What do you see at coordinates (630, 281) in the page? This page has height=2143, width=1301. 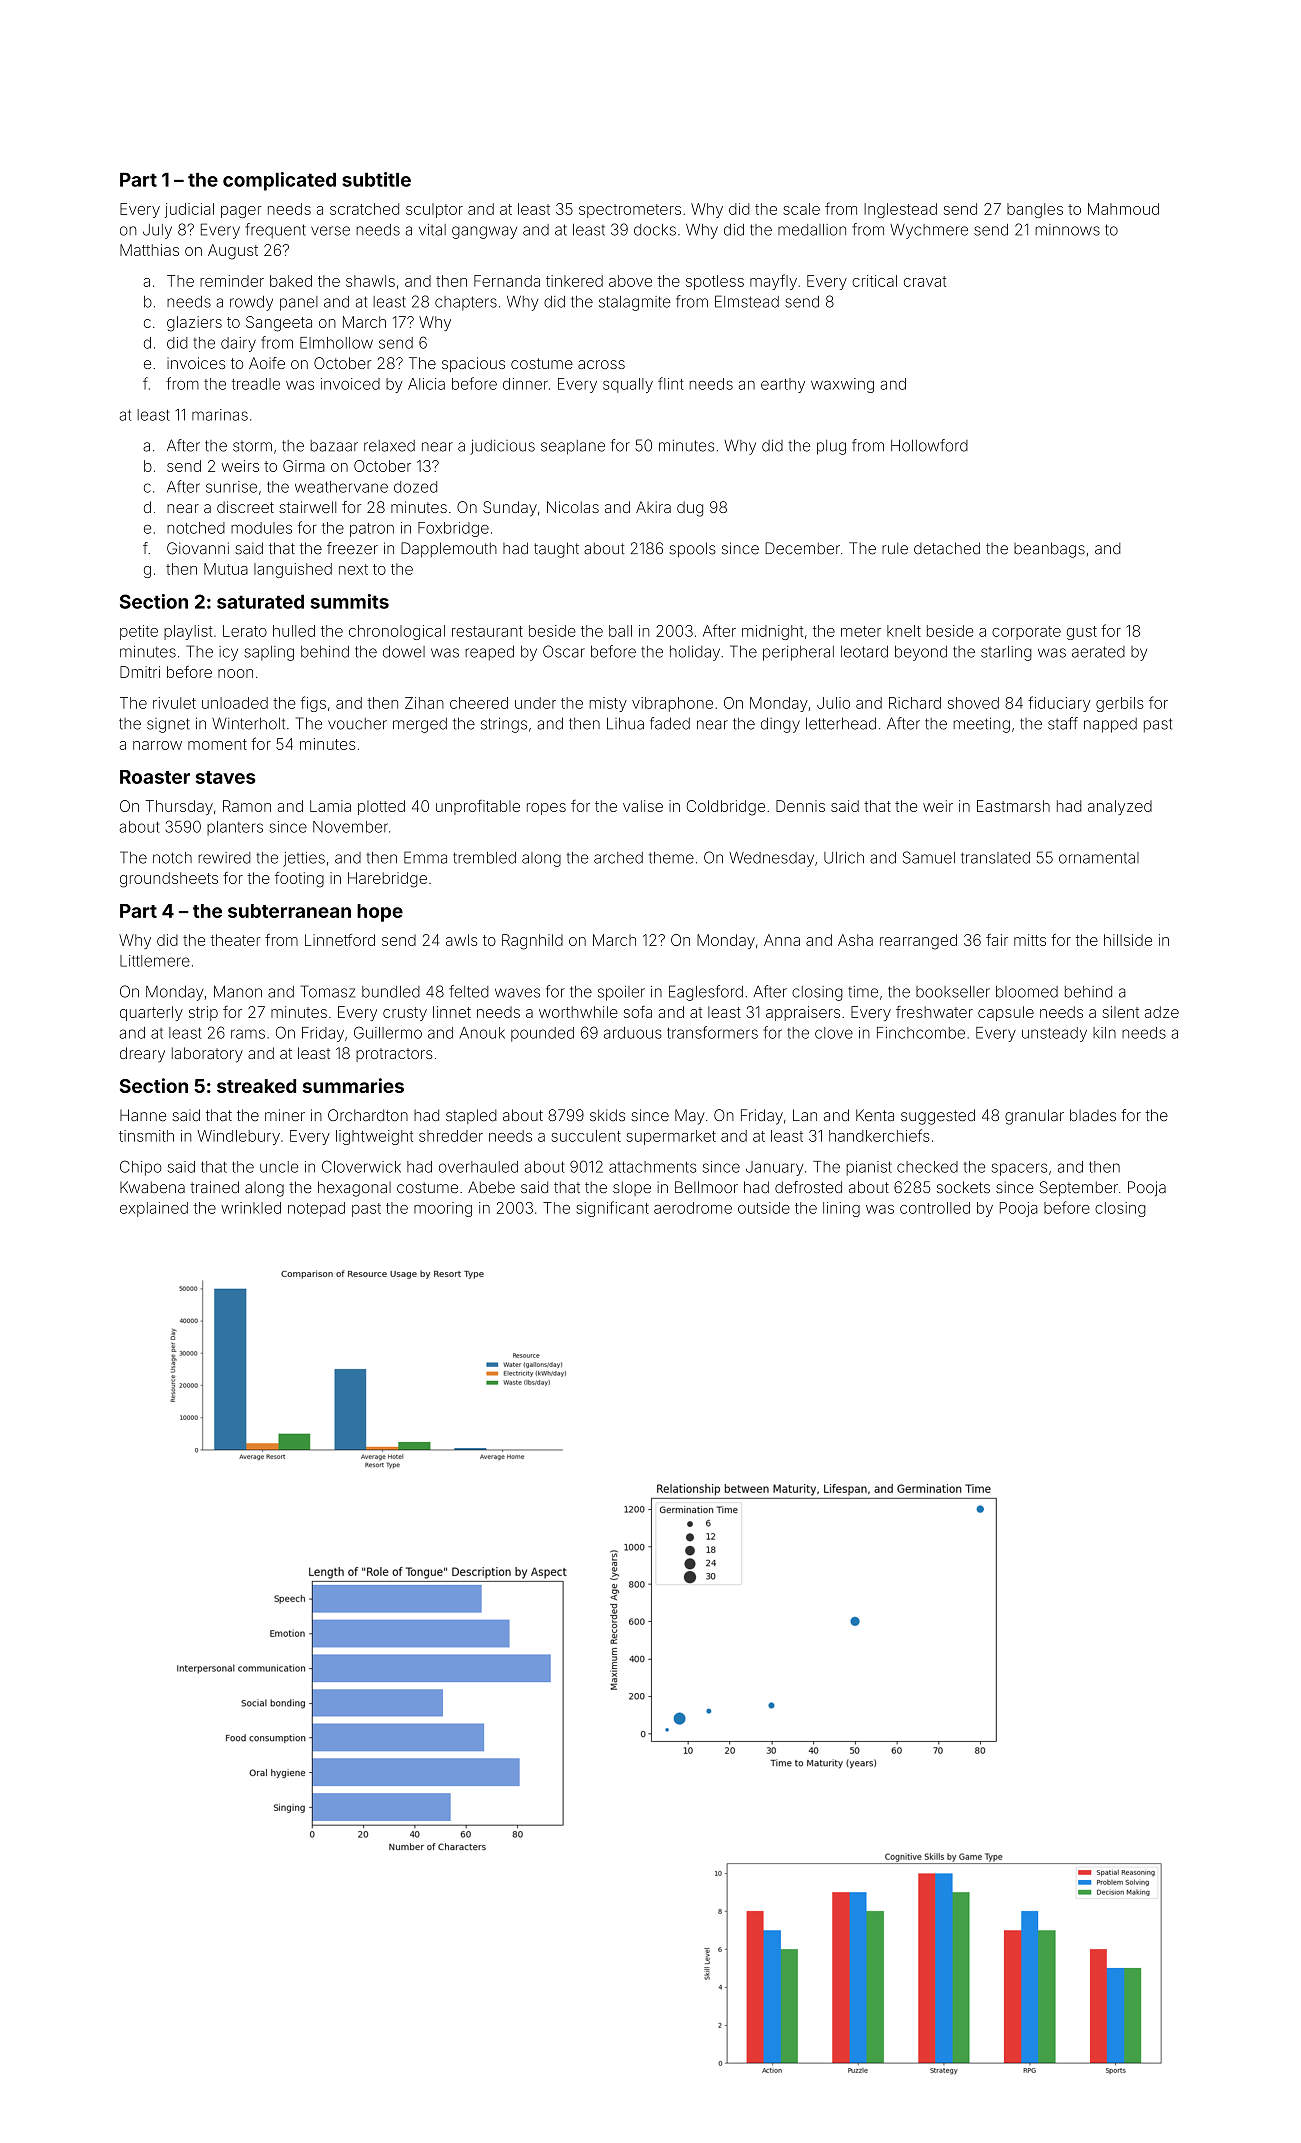 I see `above` at bounding box center [630, 281].
